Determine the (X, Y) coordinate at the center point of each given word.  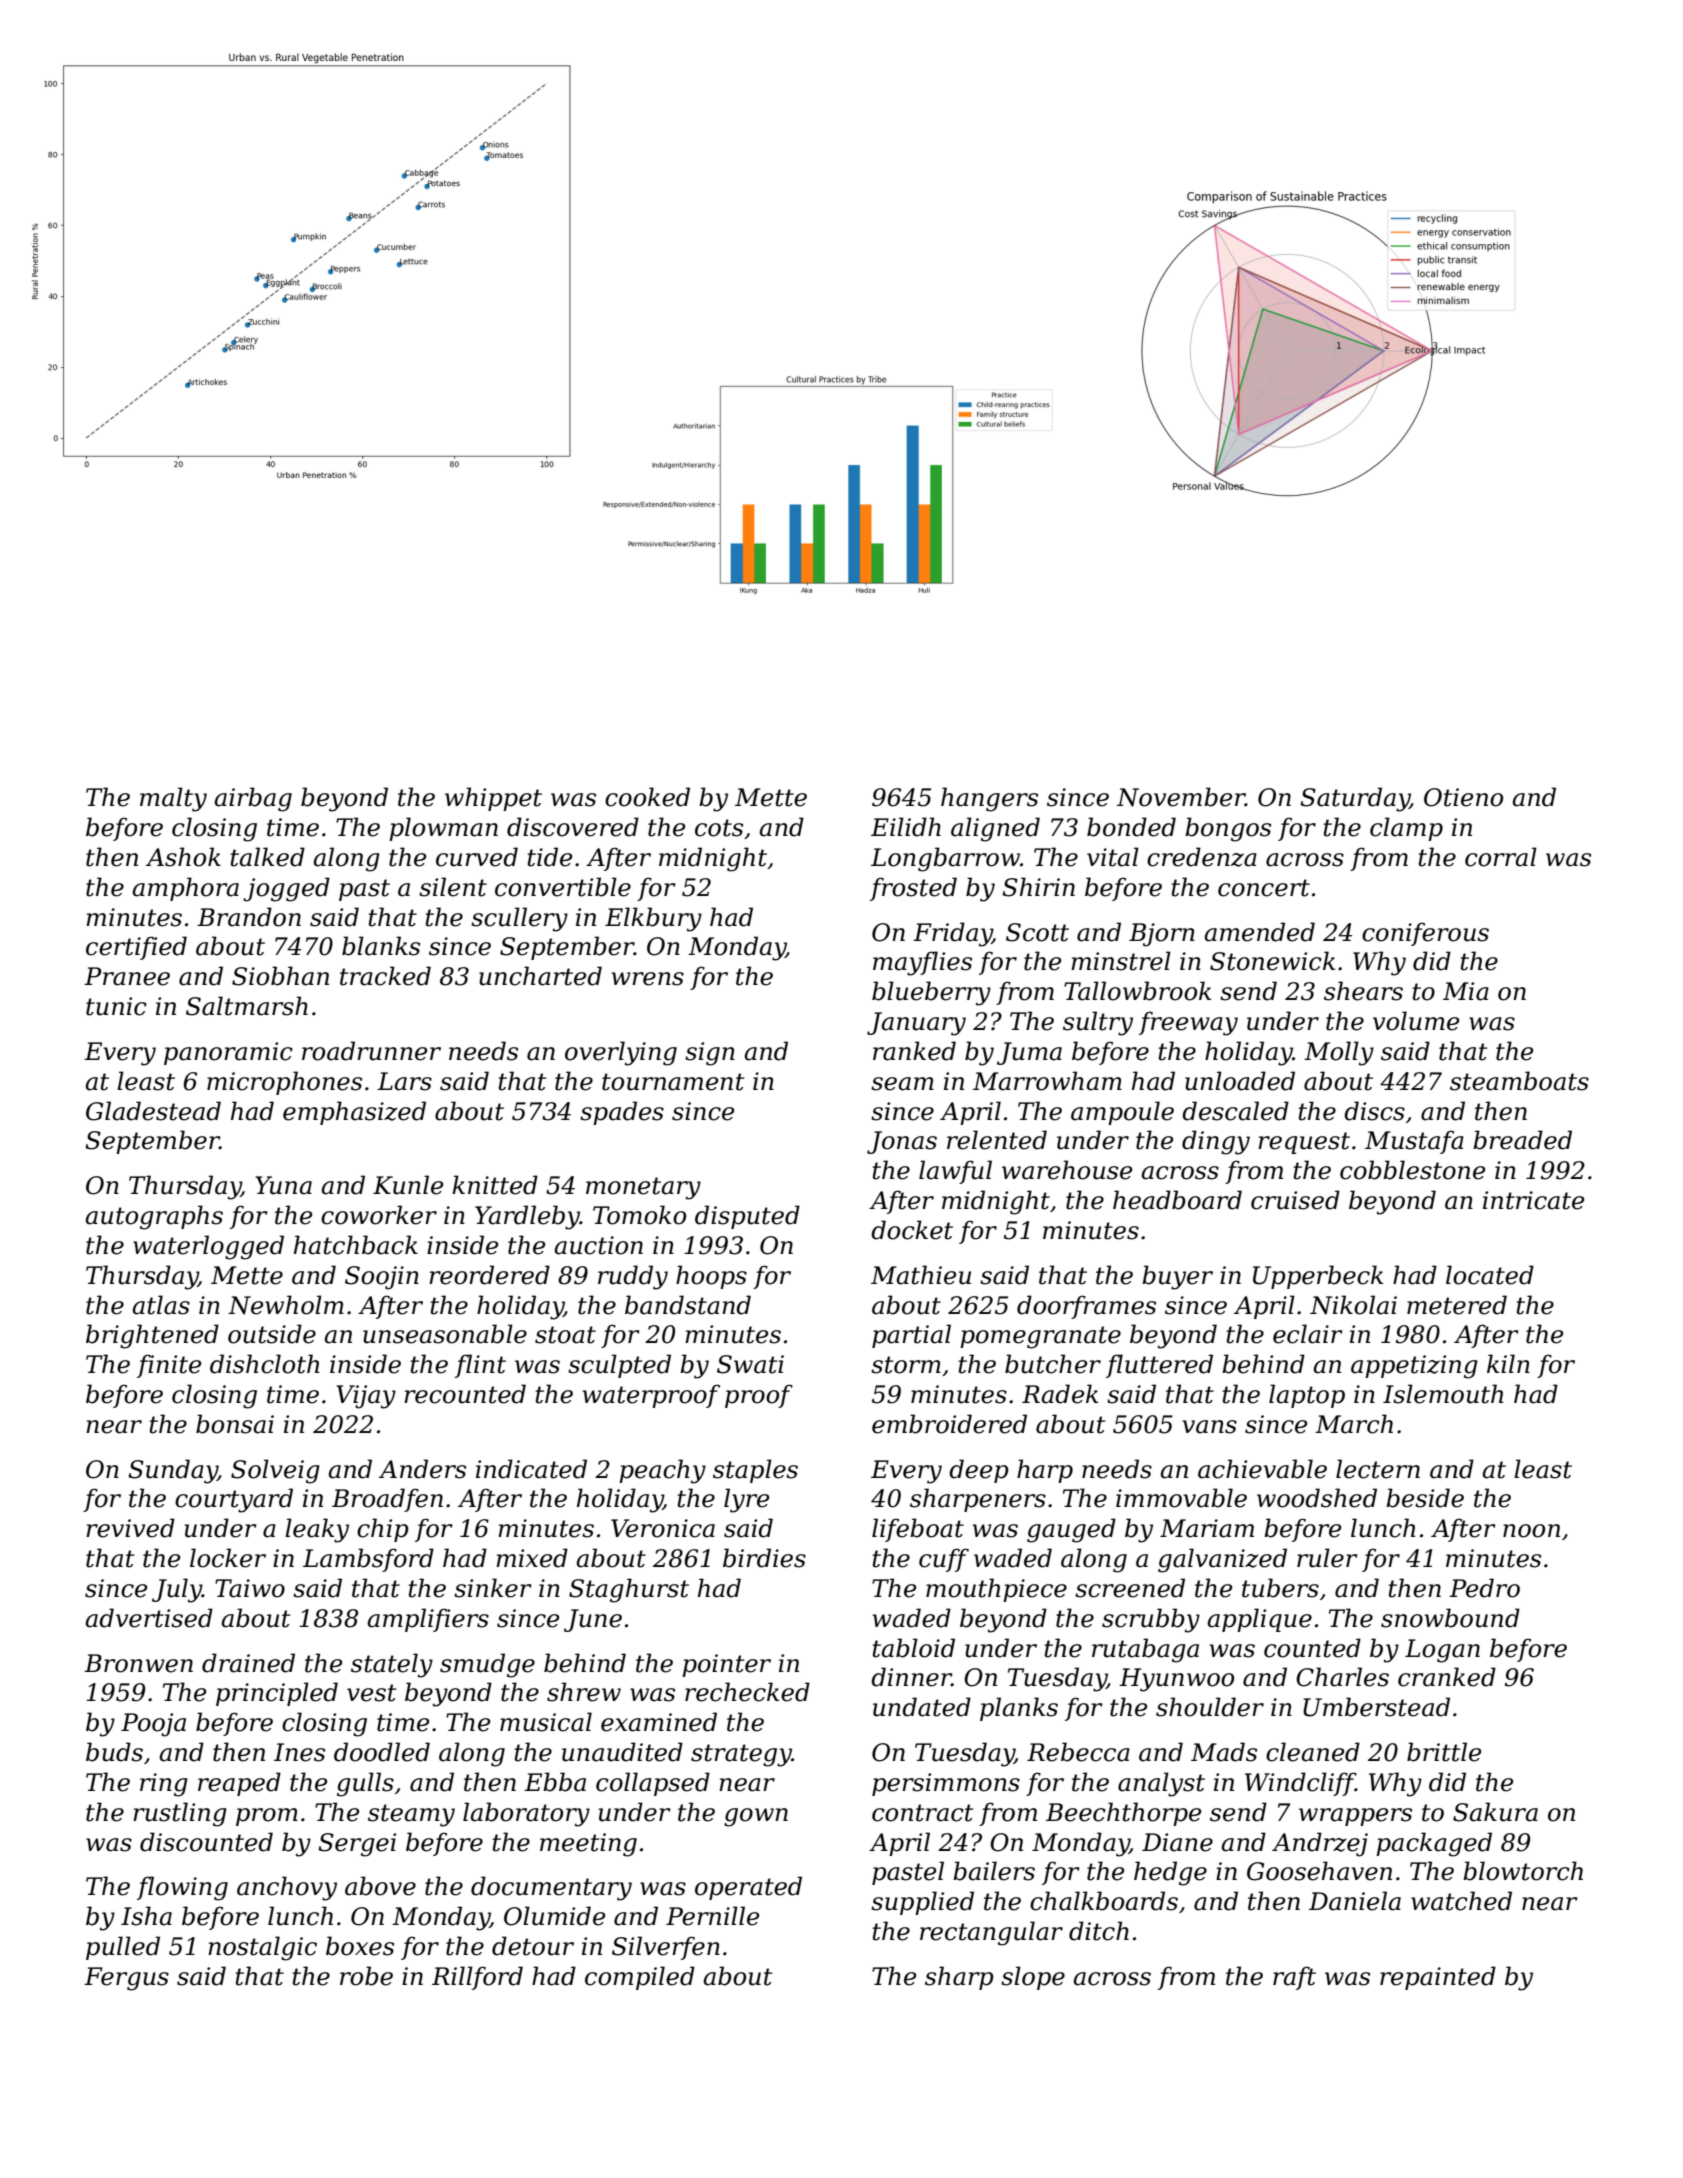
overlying (621, 1053)
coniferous (1425, 934)
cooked (647, 797)
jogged (286, 889)
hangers (989, 799)
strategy (741, 1755)
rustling (180, 1814)
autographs (154, 1217)
